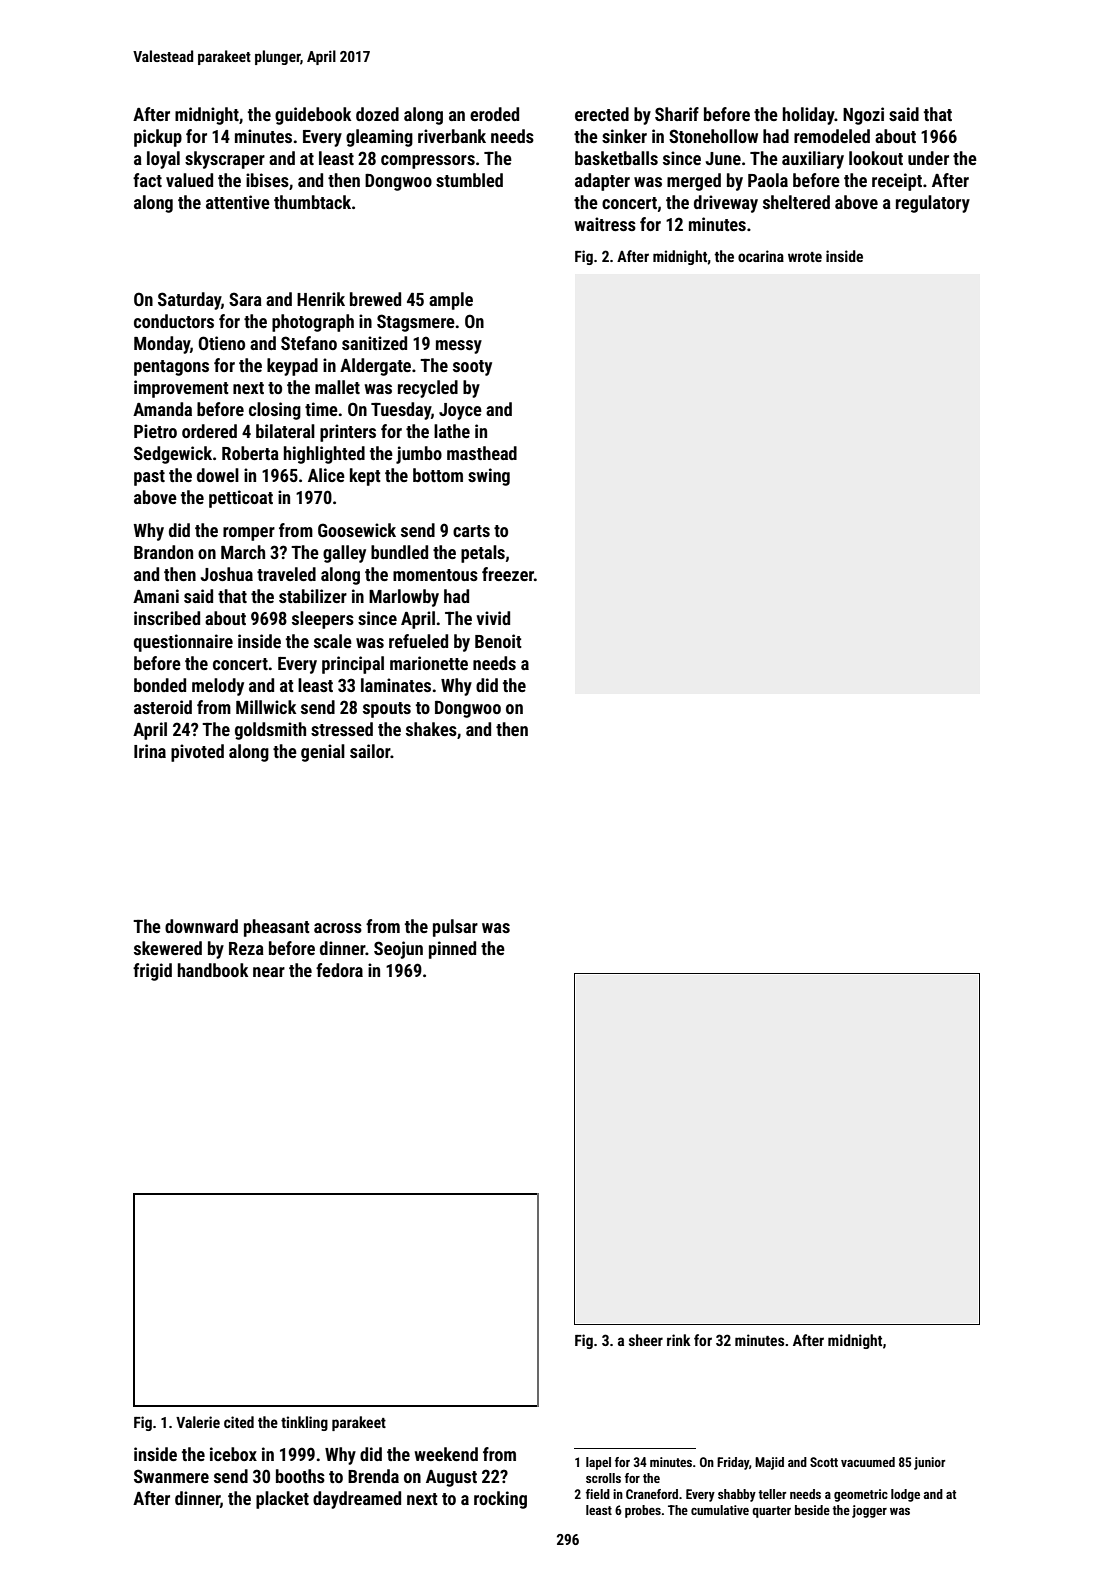 Image resolution: width=1113 pixels, height=1574 pixels. Describe the element at coordinates (508, 574) in the page. I see `freezer` at that location.
